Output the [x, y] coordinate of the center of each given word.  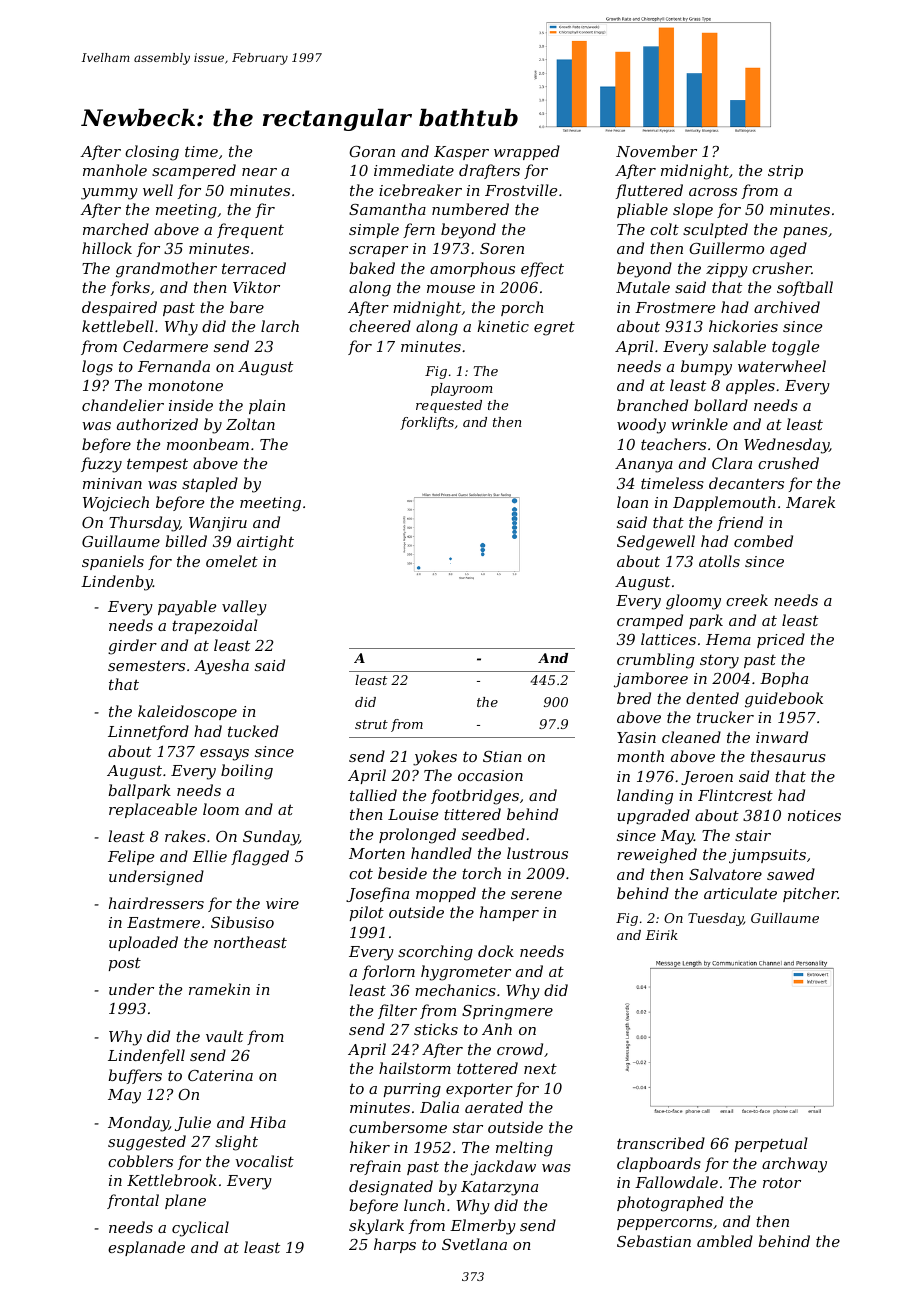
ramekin [219, 989]
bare [247, 307]
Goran [372, 151]
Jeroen [707, 778]
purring [412, 1090]
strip [785, 172]
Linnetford [148, 732]
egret [554, 328]
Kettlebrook [172, 1180]
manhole [115, 170]
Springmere [507, 1012]
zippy [727, 270]
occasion [490, 775]
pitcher [810, 894]
